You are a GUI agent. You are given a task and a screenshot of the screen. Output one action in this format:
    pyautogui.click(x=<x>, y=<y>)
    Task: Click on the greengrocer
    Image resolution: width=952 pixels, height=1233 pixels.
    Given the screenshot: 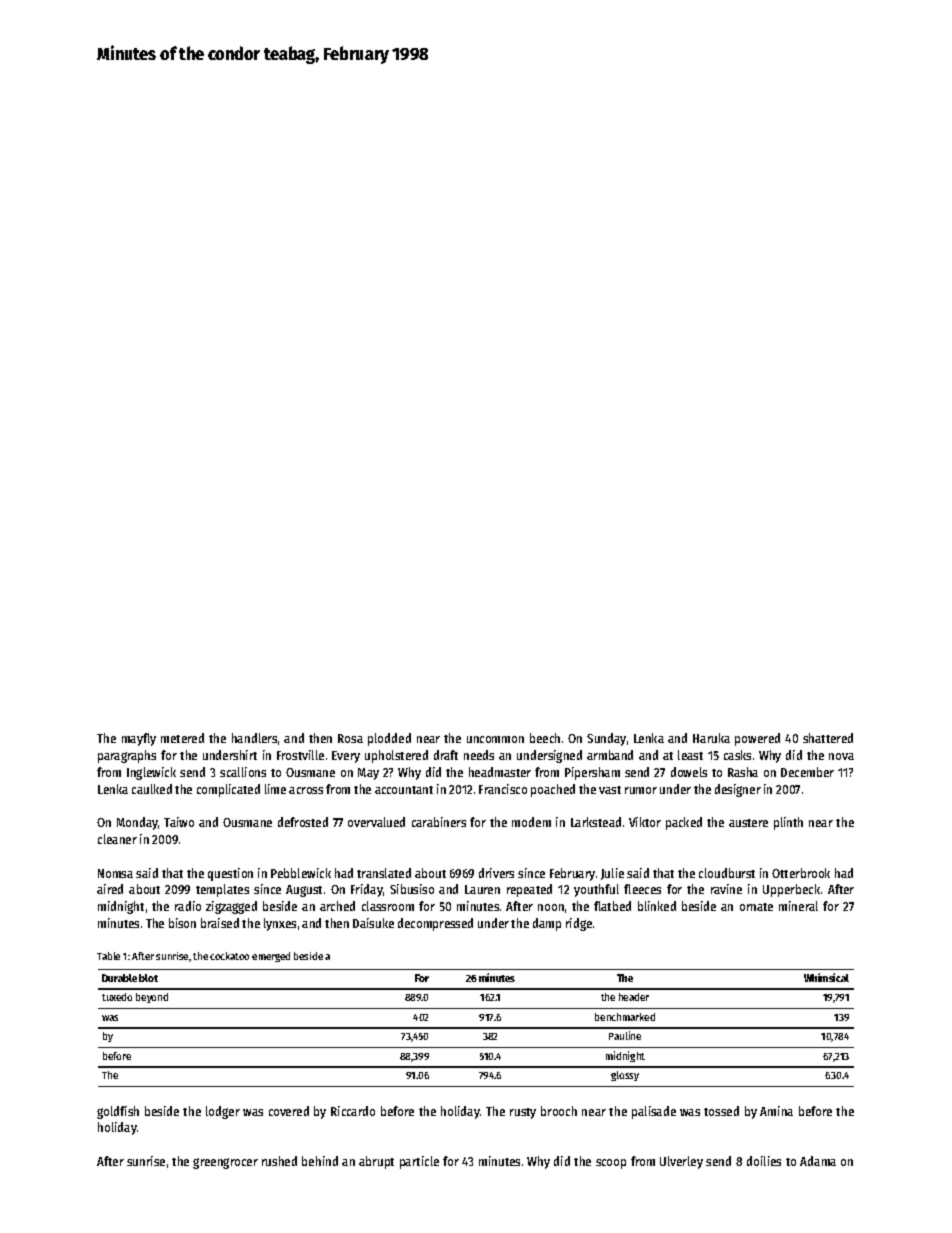 What is the action you would take?
    pyautogui.click(x=225, y=1163)
